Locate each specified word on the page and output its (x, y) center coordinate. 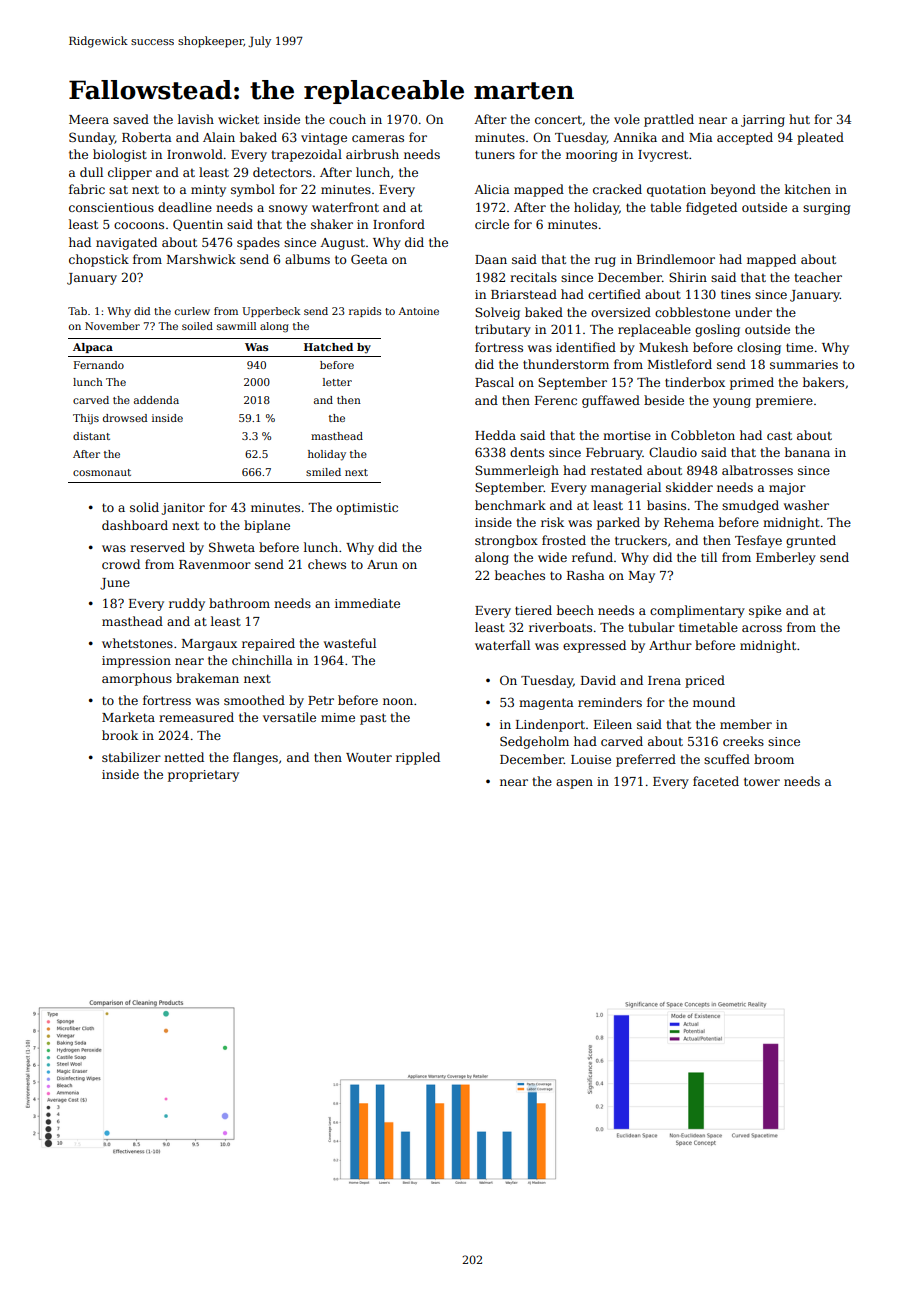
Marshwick (201, 259)
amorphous (137, 679)
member (746, 724)
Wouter (369, 757)
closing (759, 348)
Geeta (369, 259)
